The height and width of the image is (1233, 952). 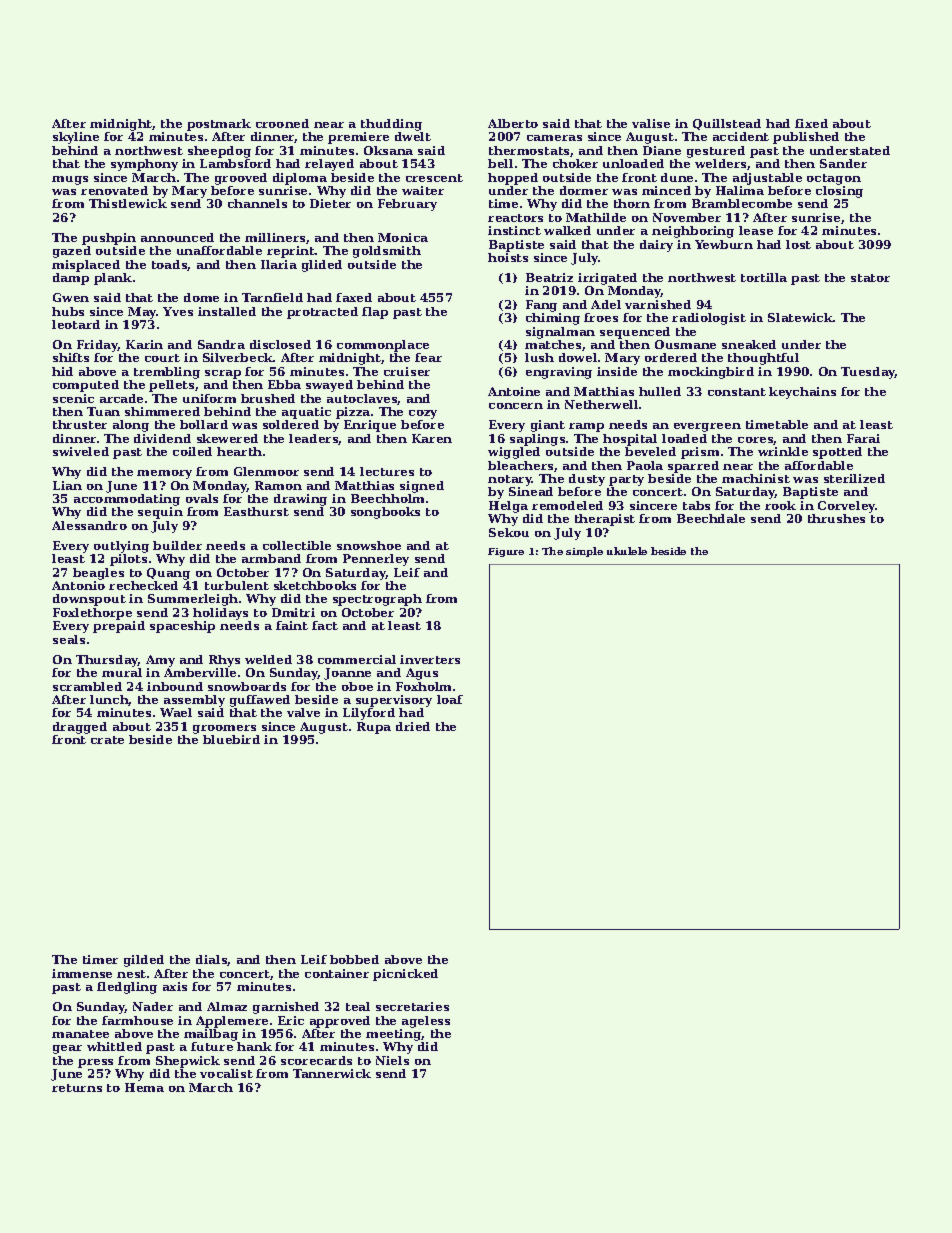 What do you see at coordinates (231, 739) in the image?
I see `bluebird` at bounding box center [231, 739].
